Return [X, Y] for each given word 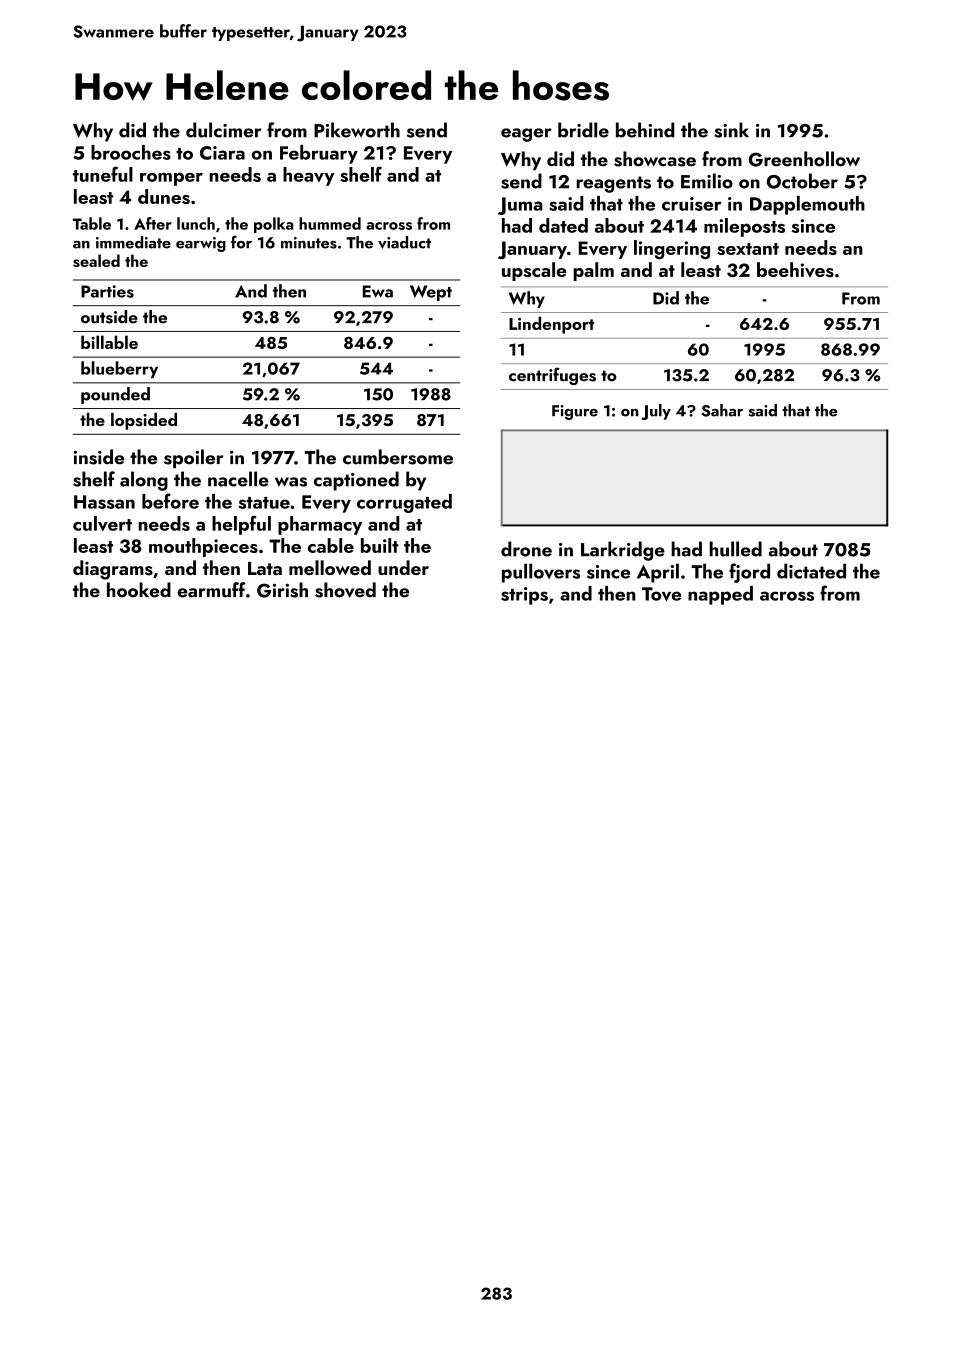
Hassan [104, 502]
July [656, 412]
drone [526, 549]
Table [92, 223]
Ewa [377, 291]
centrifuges [552, 376]
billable [109, 342]
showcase [655, 159]
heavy [308, 176]
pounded [115, 395]
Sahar [722, 410]
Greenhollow [804, 159]
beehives [795, 270]
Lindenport [551, 325]
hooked [139, 590]
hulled [735, 549]
